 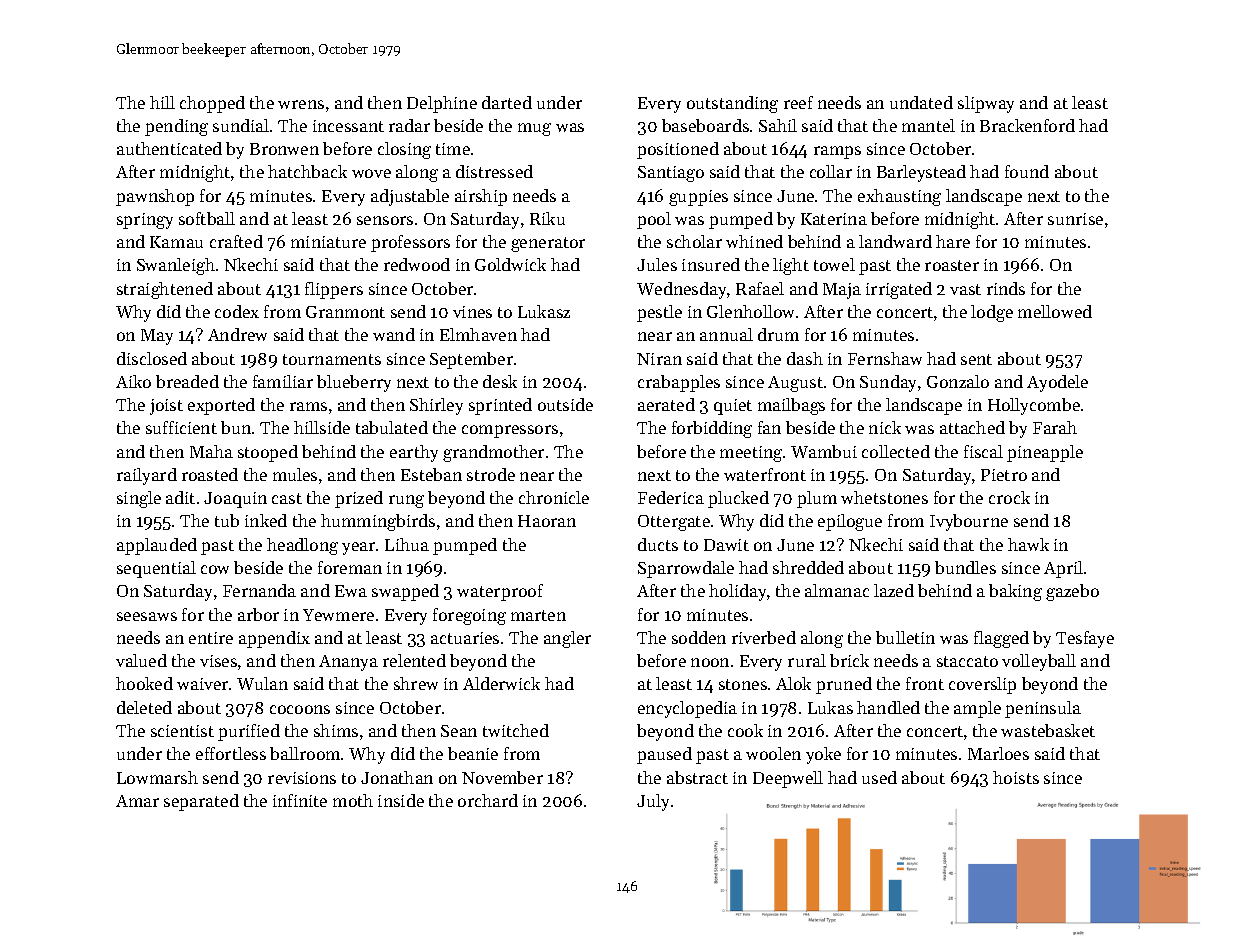 I want to click on twitched, so click(x=516, y=730).
